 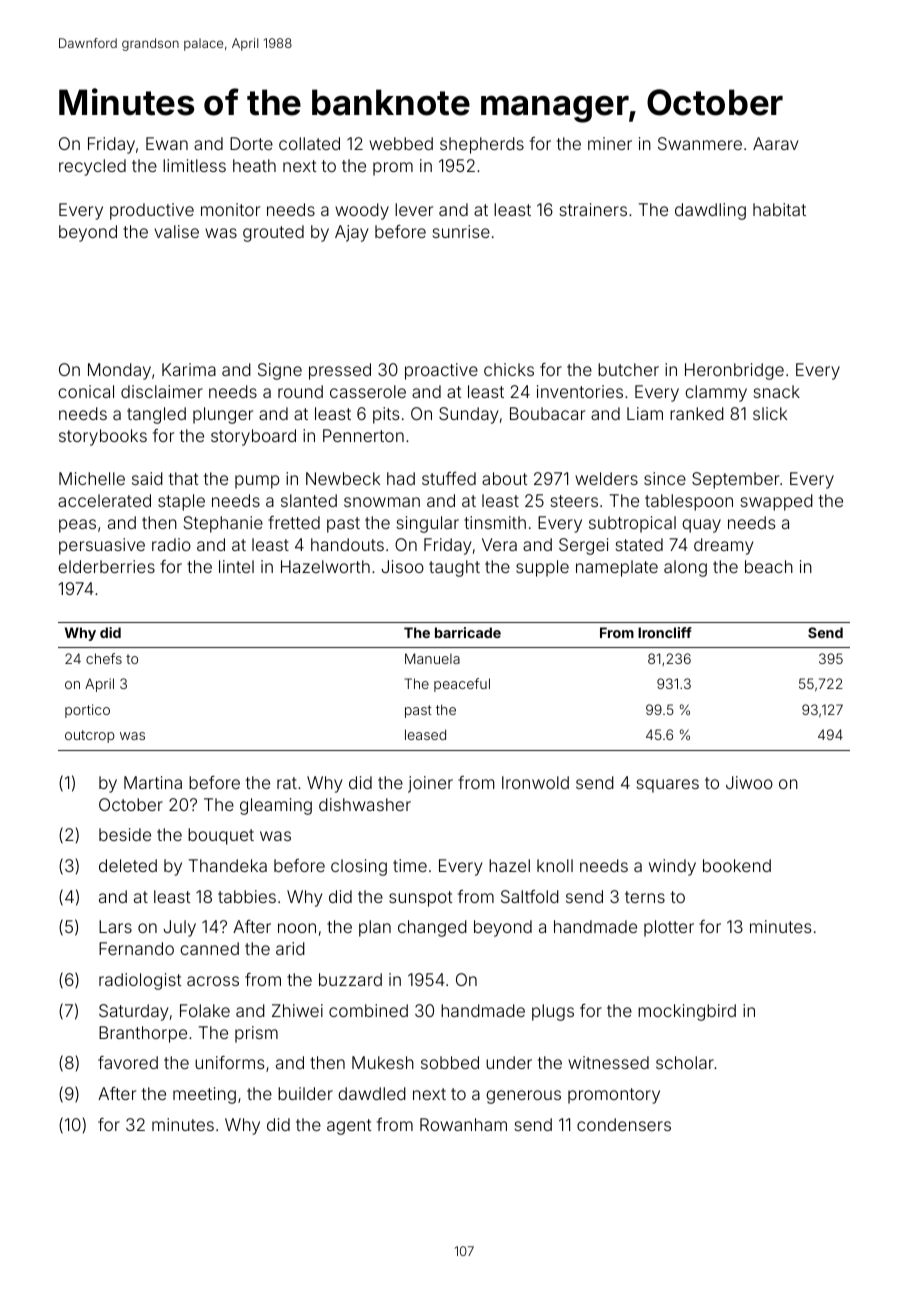 What do you see at coordinates (555, 865) in the image?
I see `knoll` at bounding box center [555, 865].
